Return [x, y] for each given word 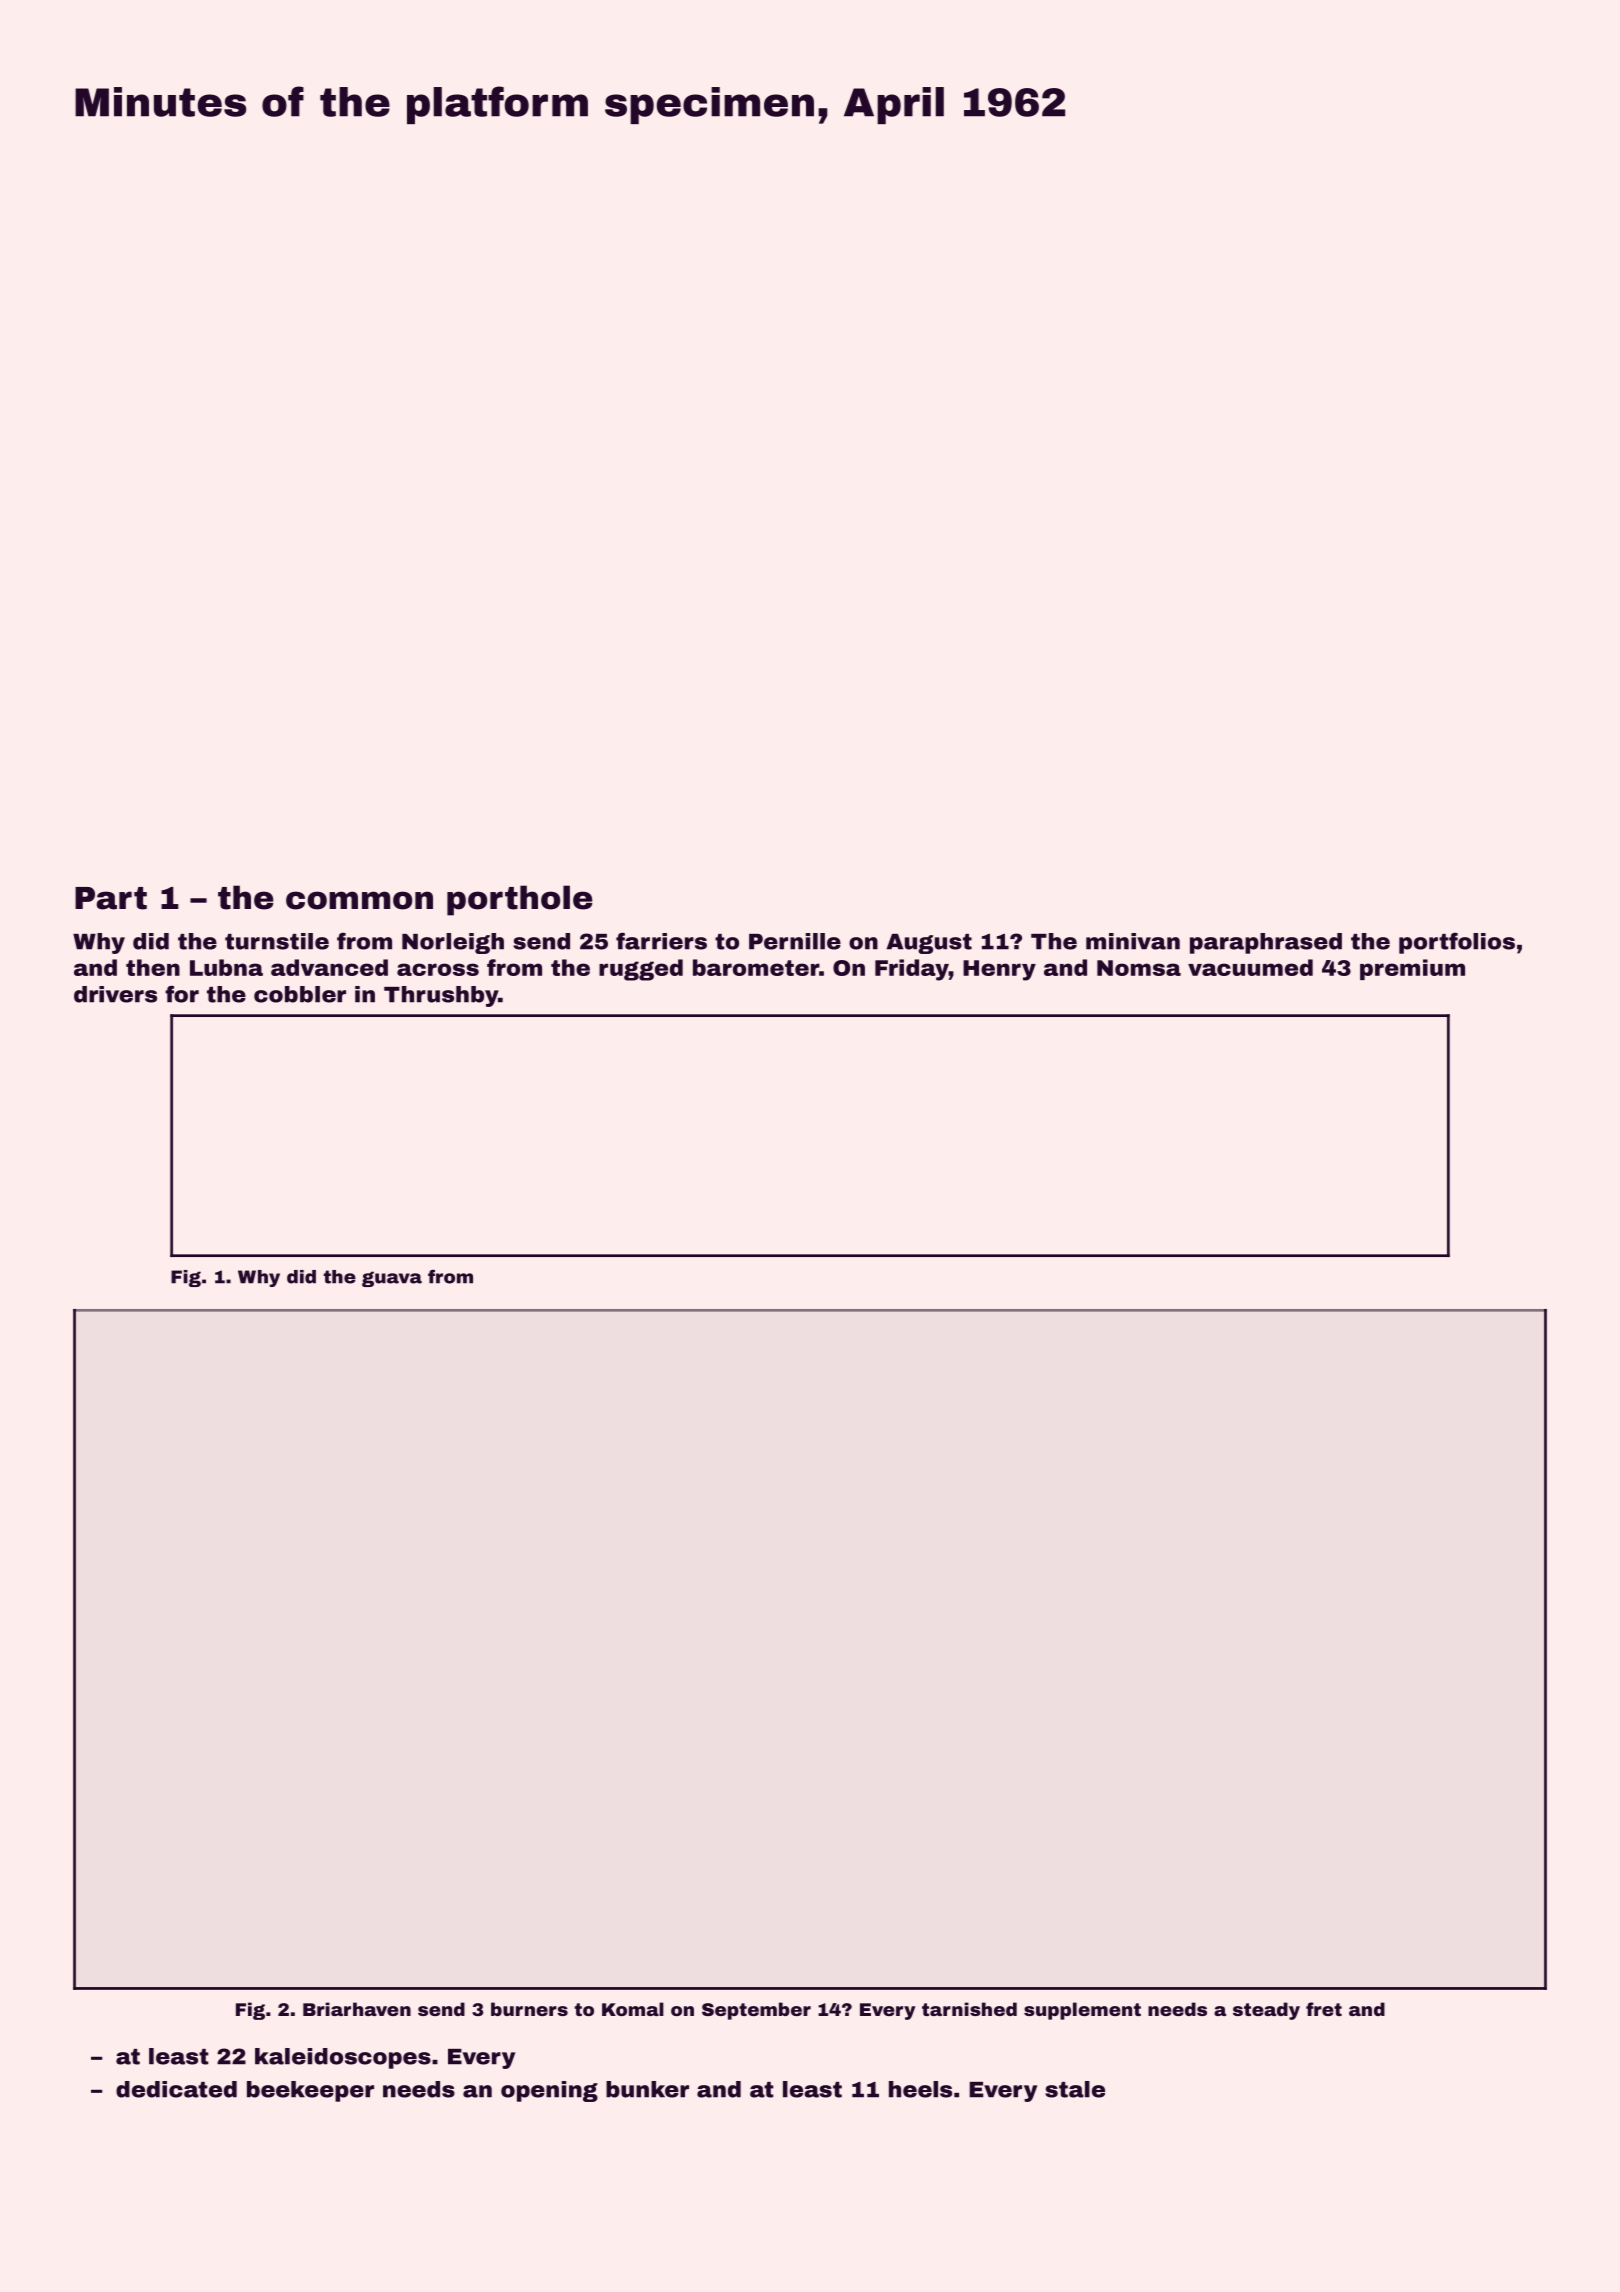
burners [529, 2009]
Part [111, 898]
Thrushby [441, 996]
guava [392, 1279]
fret [1324, 2009]
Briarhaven [357, 2009]
